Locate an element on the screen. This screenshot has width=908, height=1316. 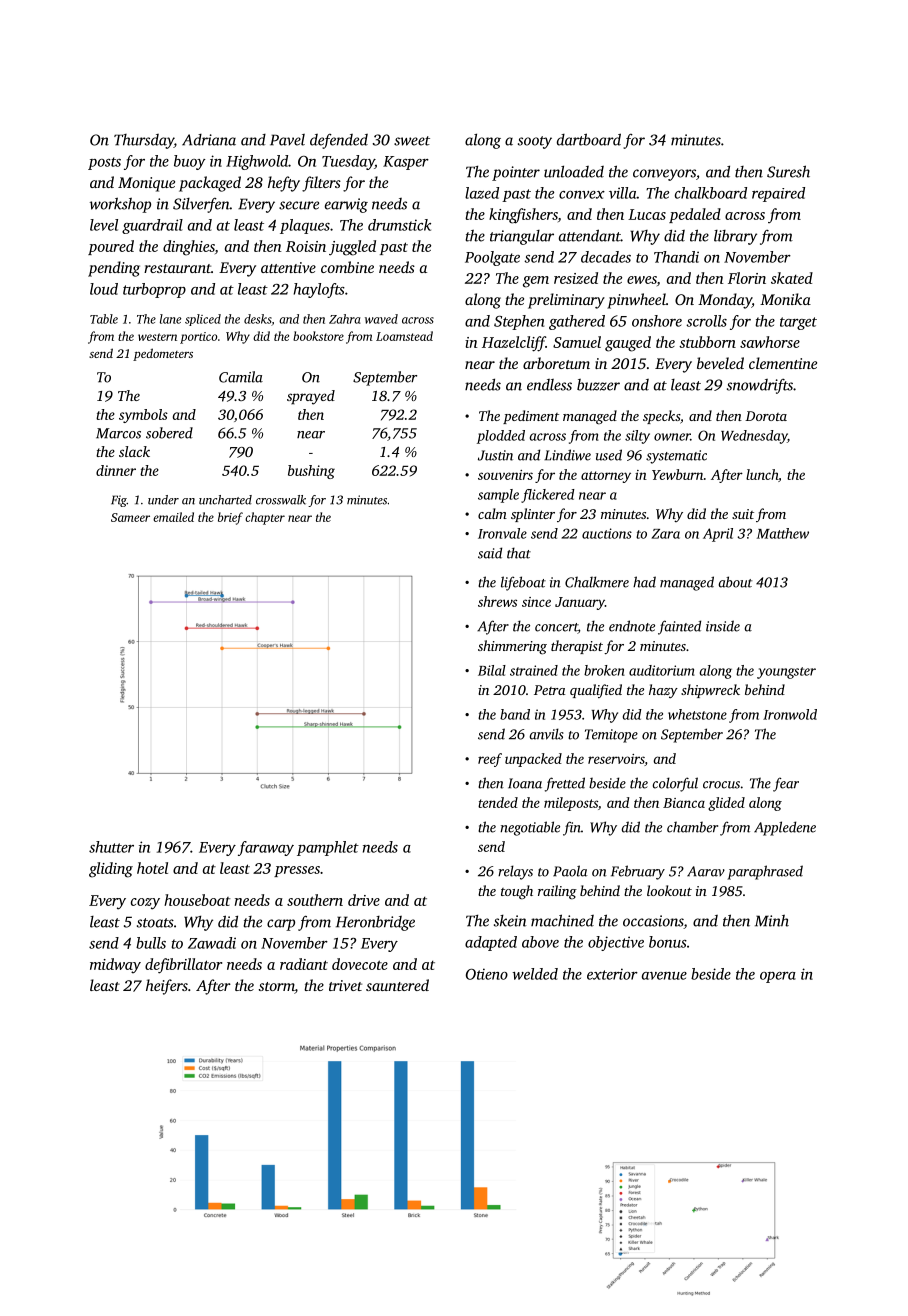
Sameer is located at coordinates (130, 517).
